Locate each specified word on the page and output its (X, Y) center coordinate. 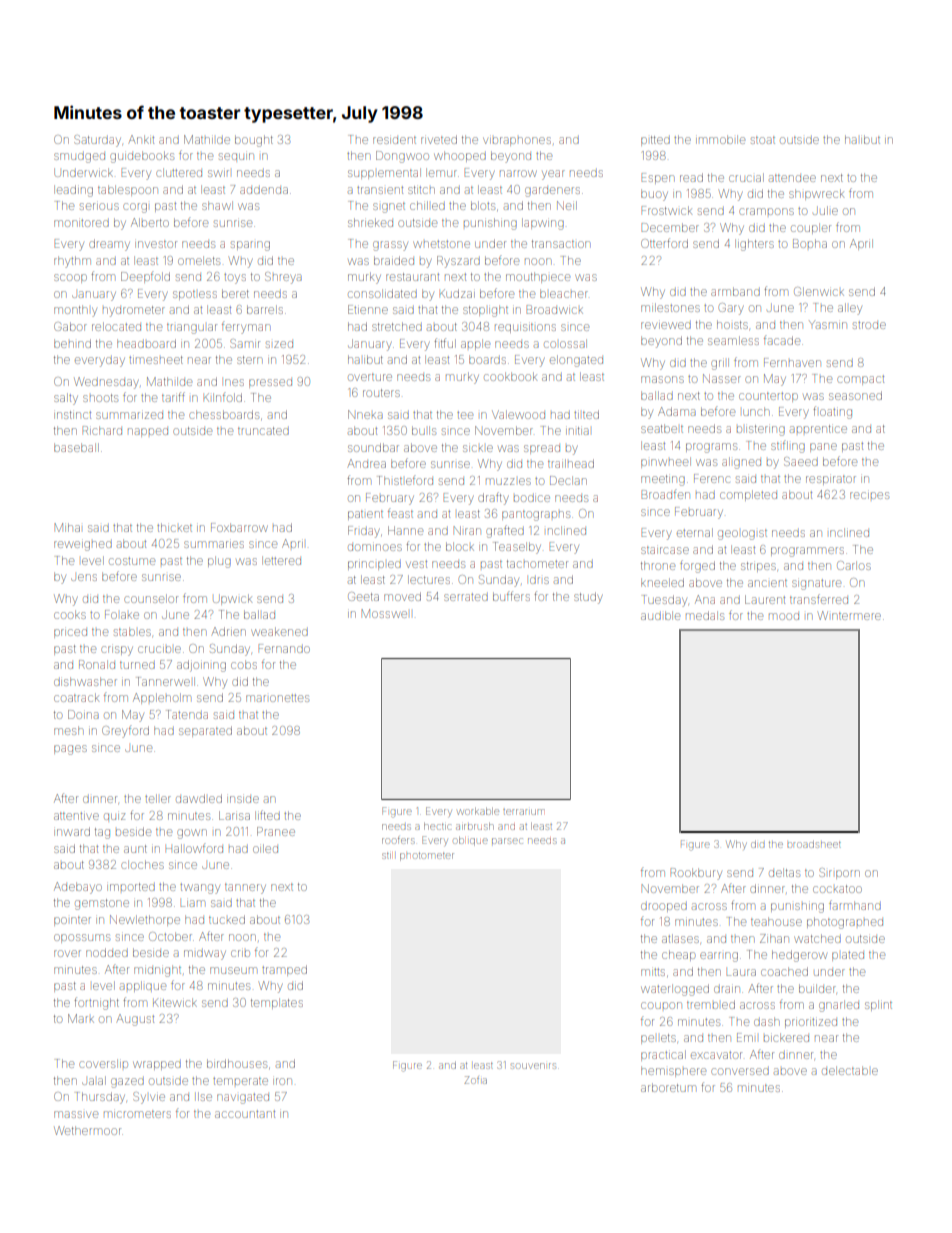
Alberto (150, 222)
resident (394, 140)
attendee (792, 178)
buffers (511, 596)
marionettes (277, 698)
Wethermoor (87, 1130)
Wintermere (849, 615)
